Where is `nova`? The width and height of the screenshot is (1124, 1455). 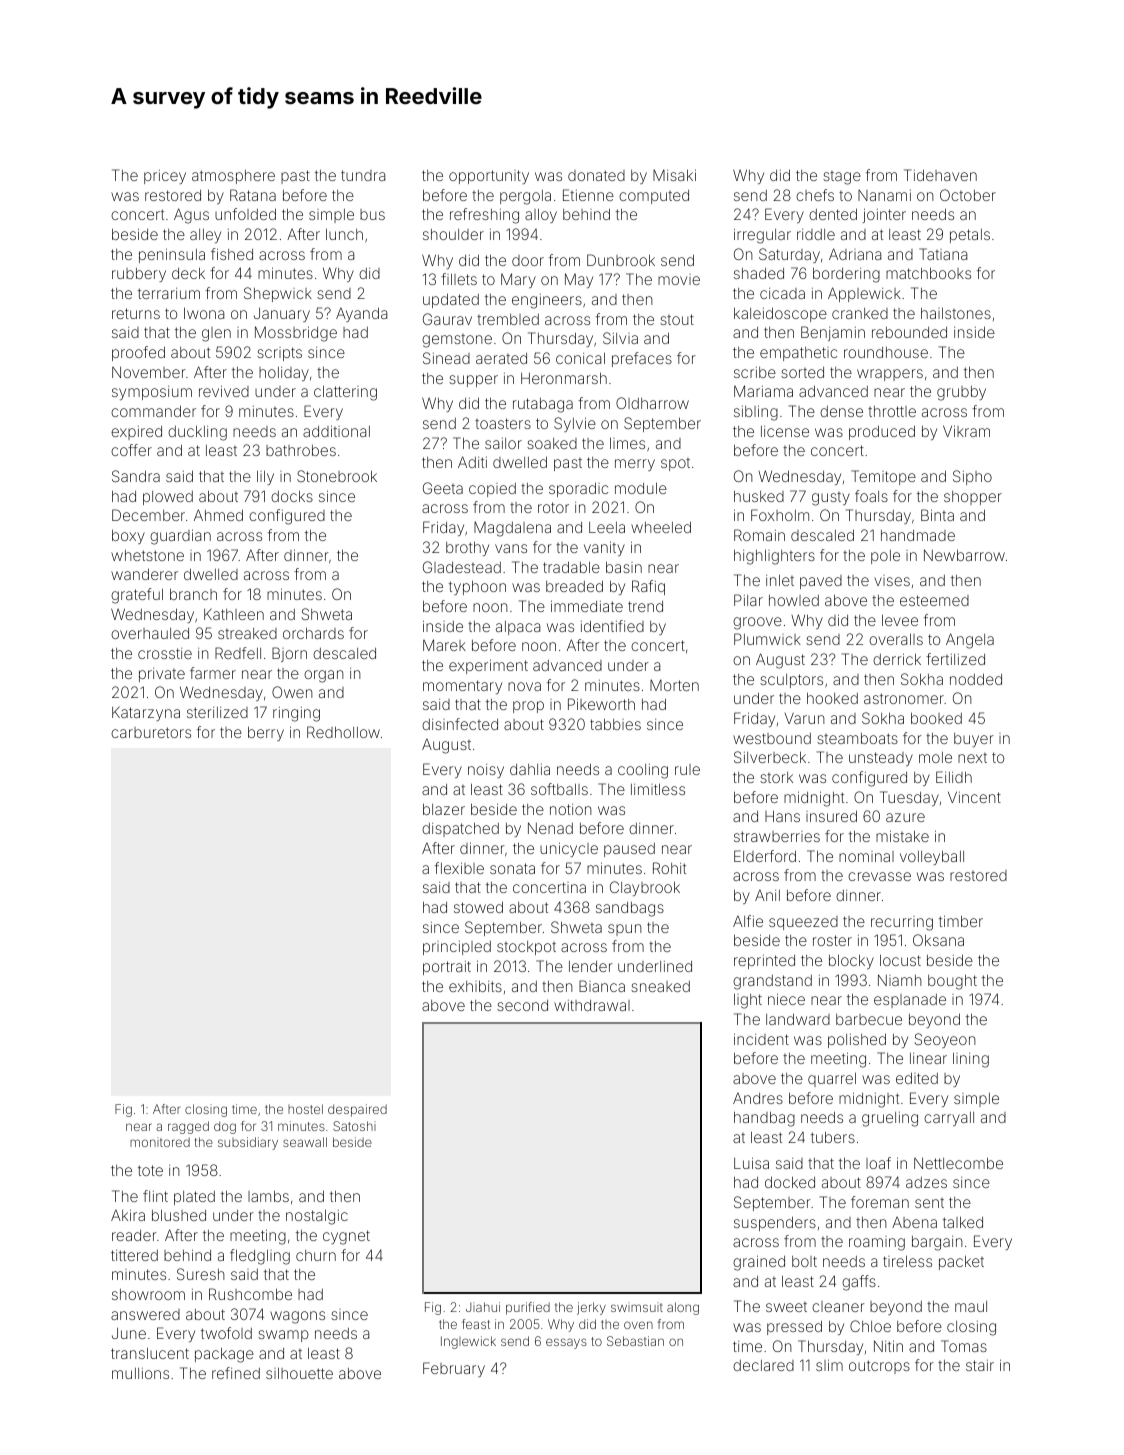
nova is located at coordinates (524, 686).
